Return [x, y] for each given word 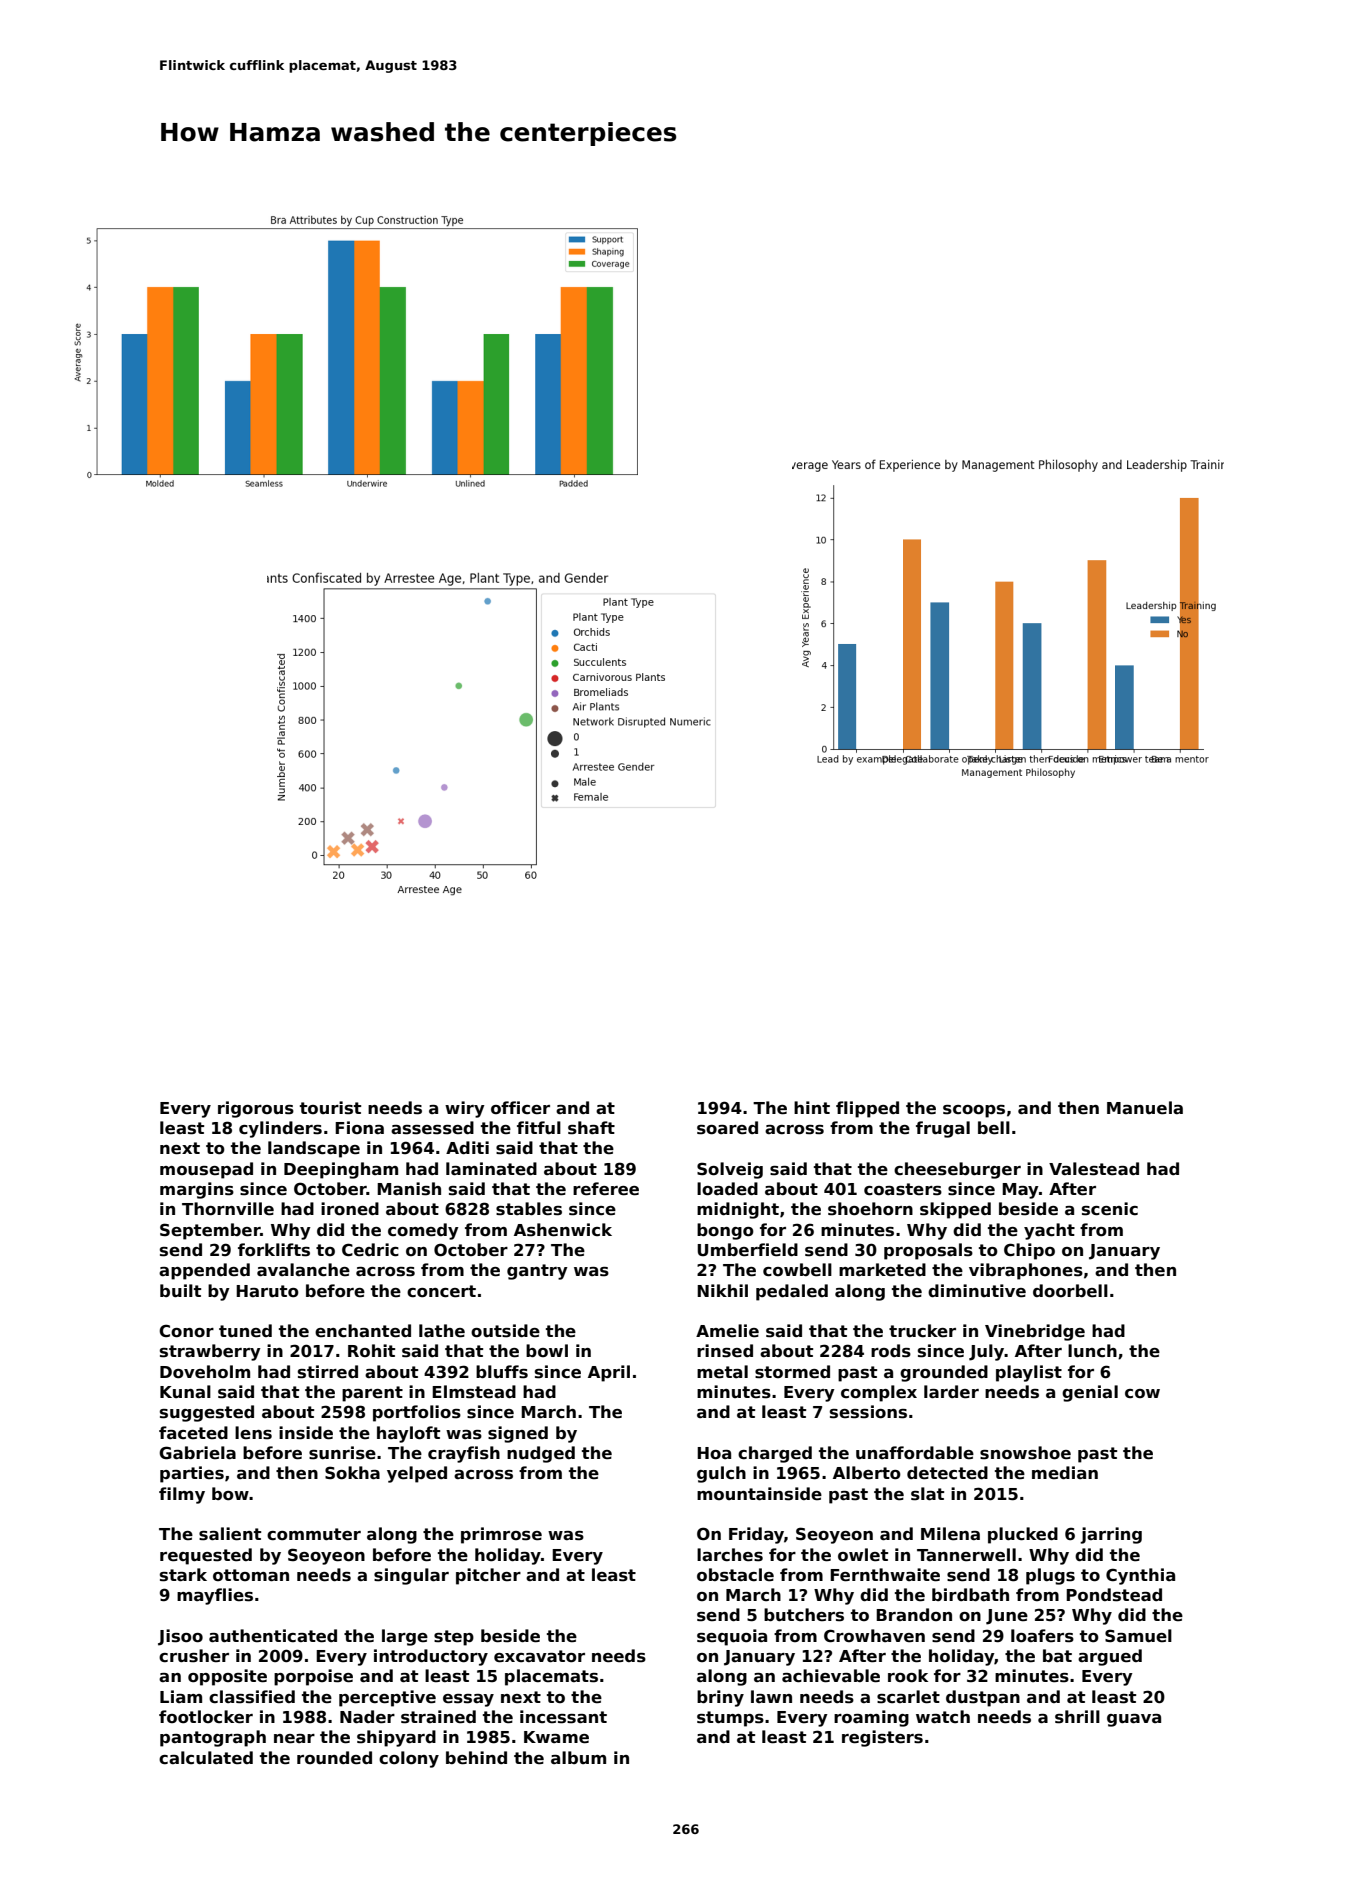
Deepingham [341, 1170]
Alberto [867, 1473]
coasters [903, 1189]
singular [411, 1576]
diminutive [977, 1291]
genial [1090, 1393]
